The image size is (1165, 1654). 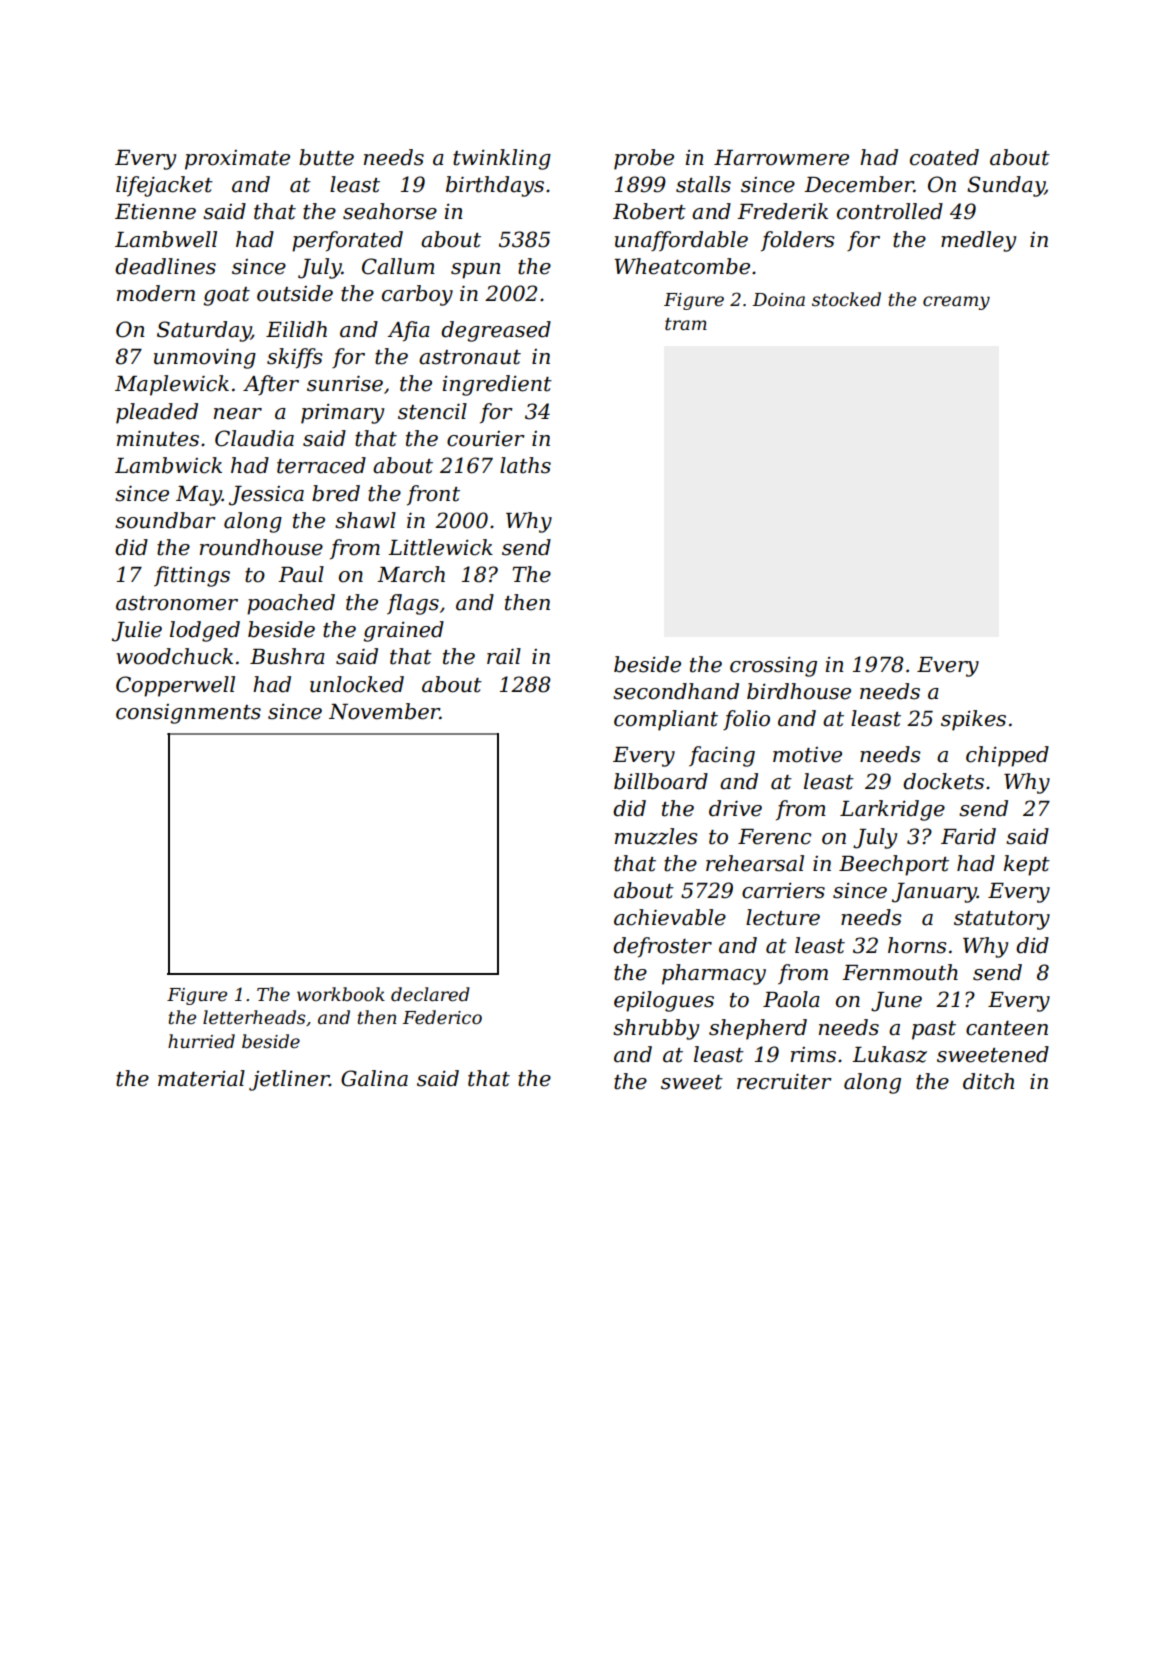 What do you see at coordinates (773, 667) in the page?
I see `crossing` at bounding box center [773, 667].
